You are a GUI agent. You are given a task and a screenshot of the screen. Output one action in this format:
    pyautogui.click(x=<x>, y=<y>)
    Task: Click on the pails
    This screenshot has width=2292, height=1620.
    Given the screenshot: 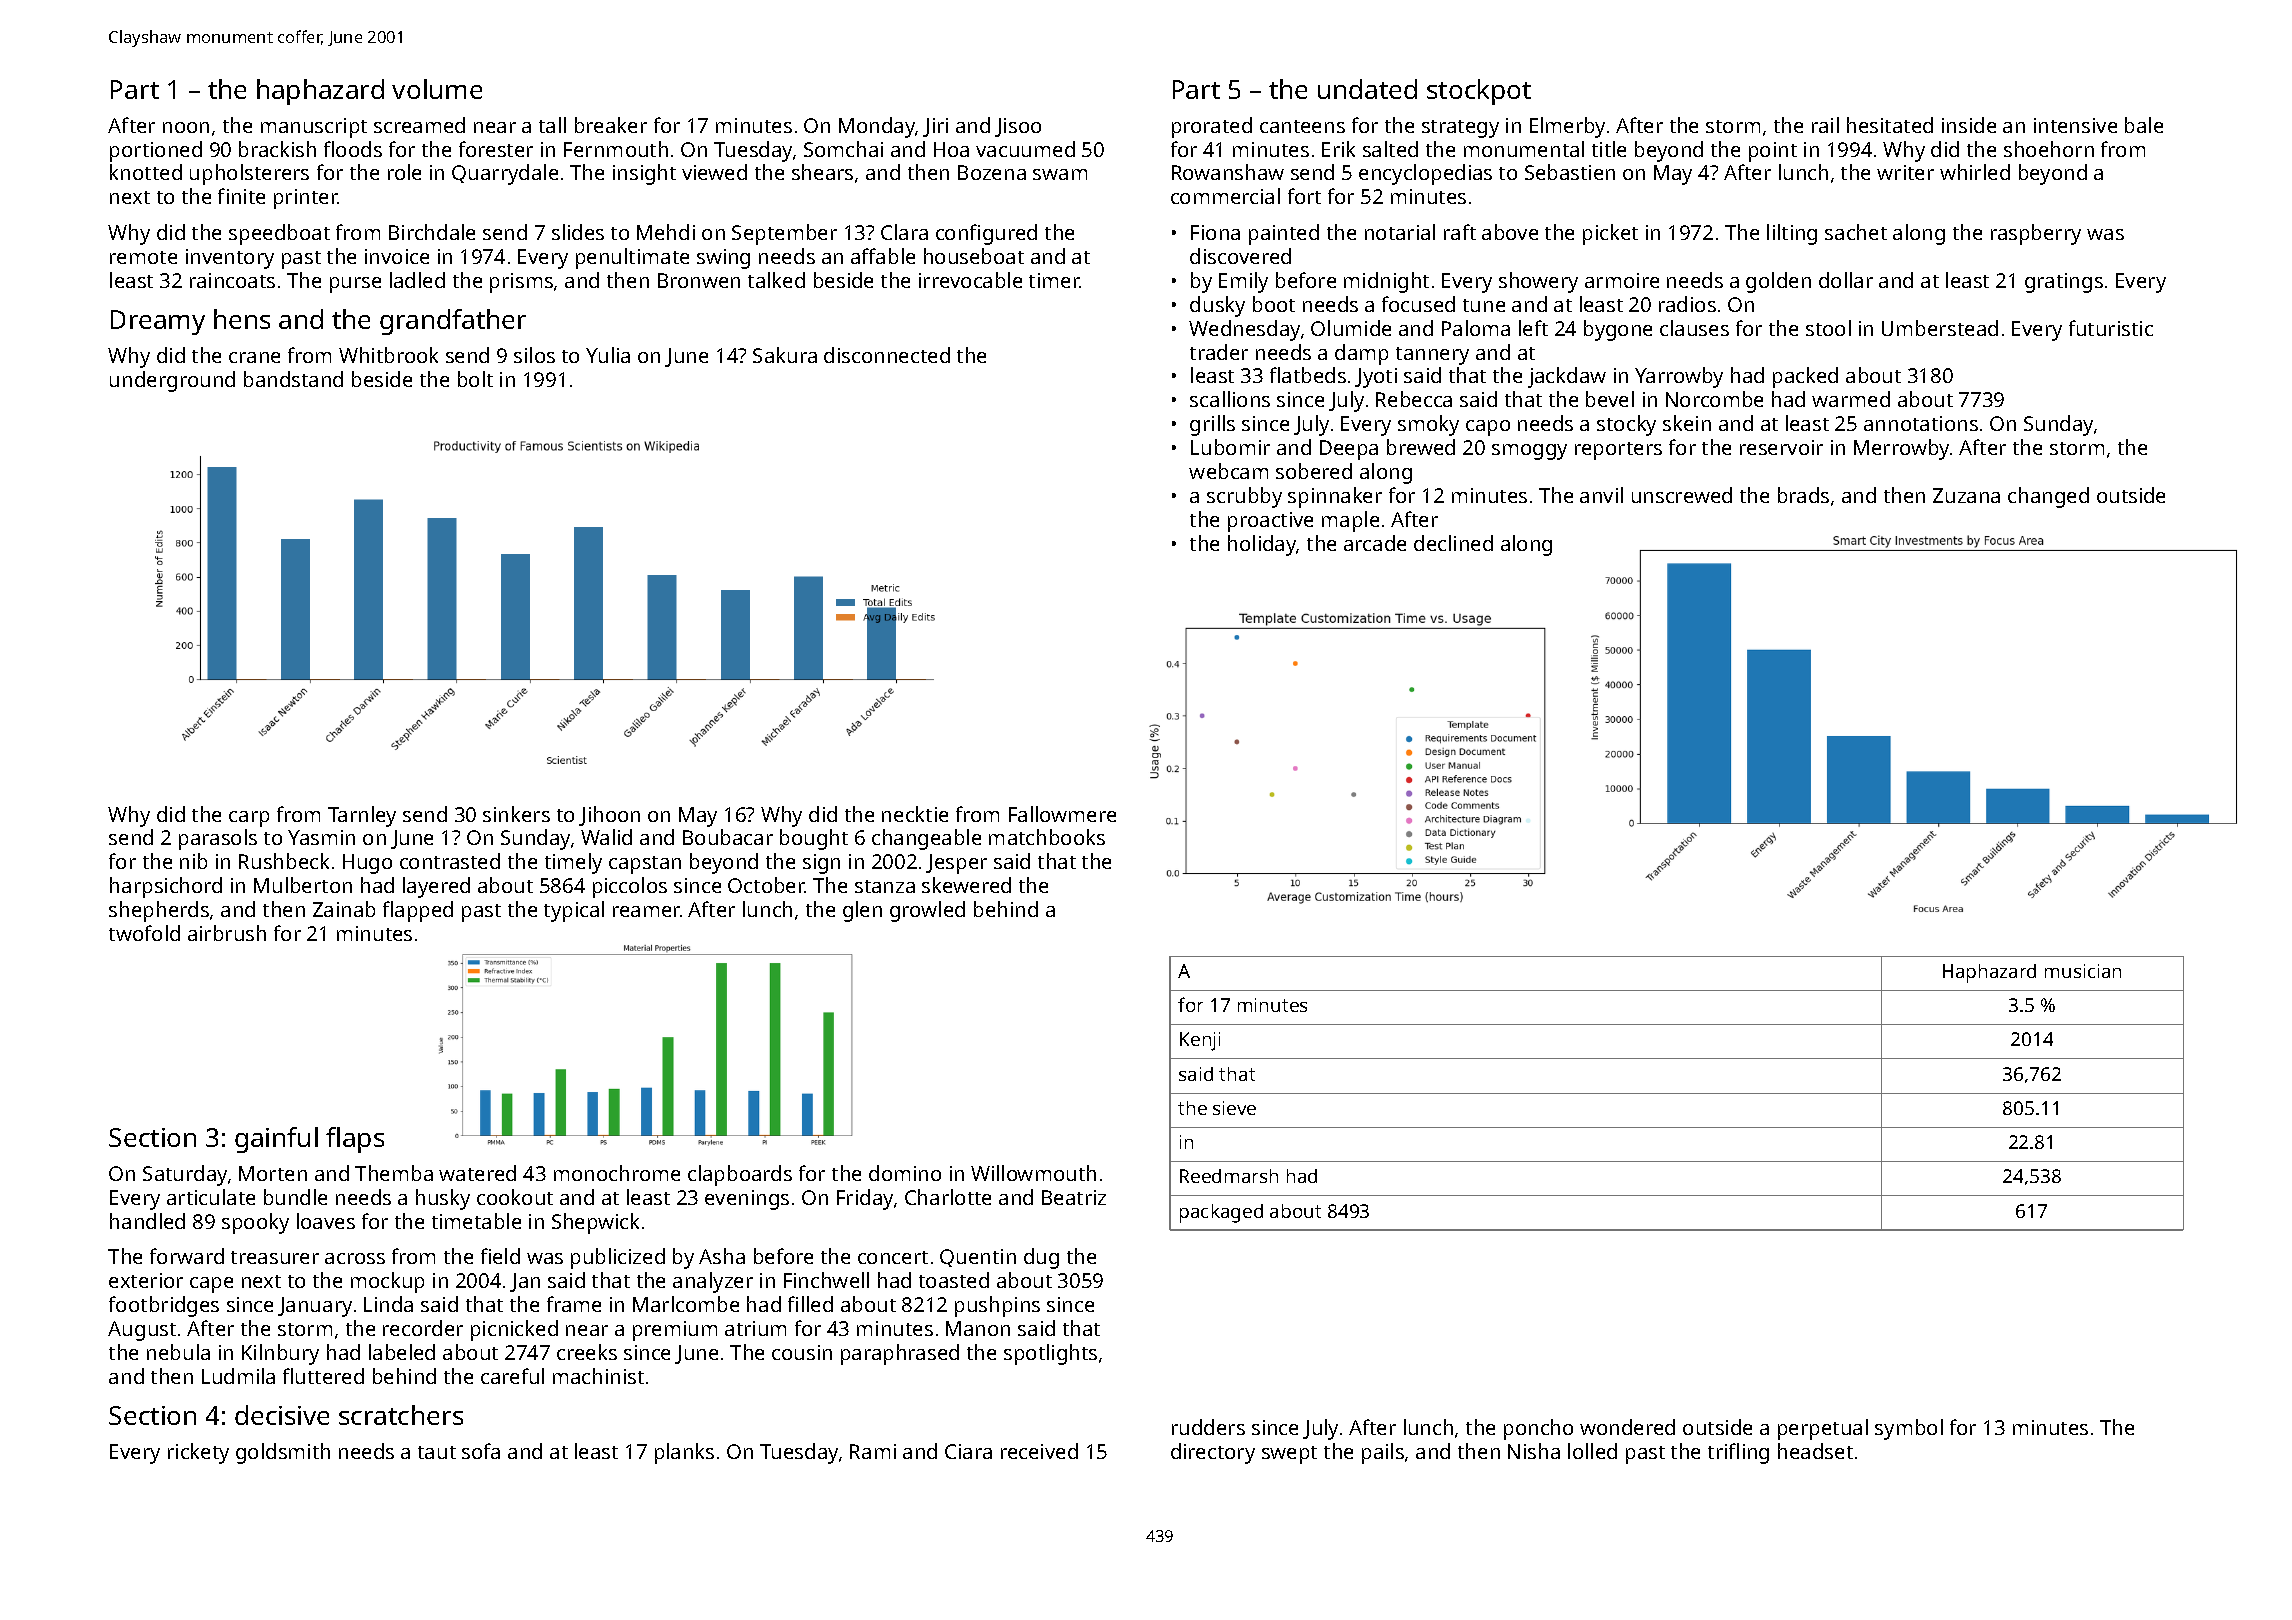 What is the action you would take?
    pyautogui.click(x=1383, y=1453)
